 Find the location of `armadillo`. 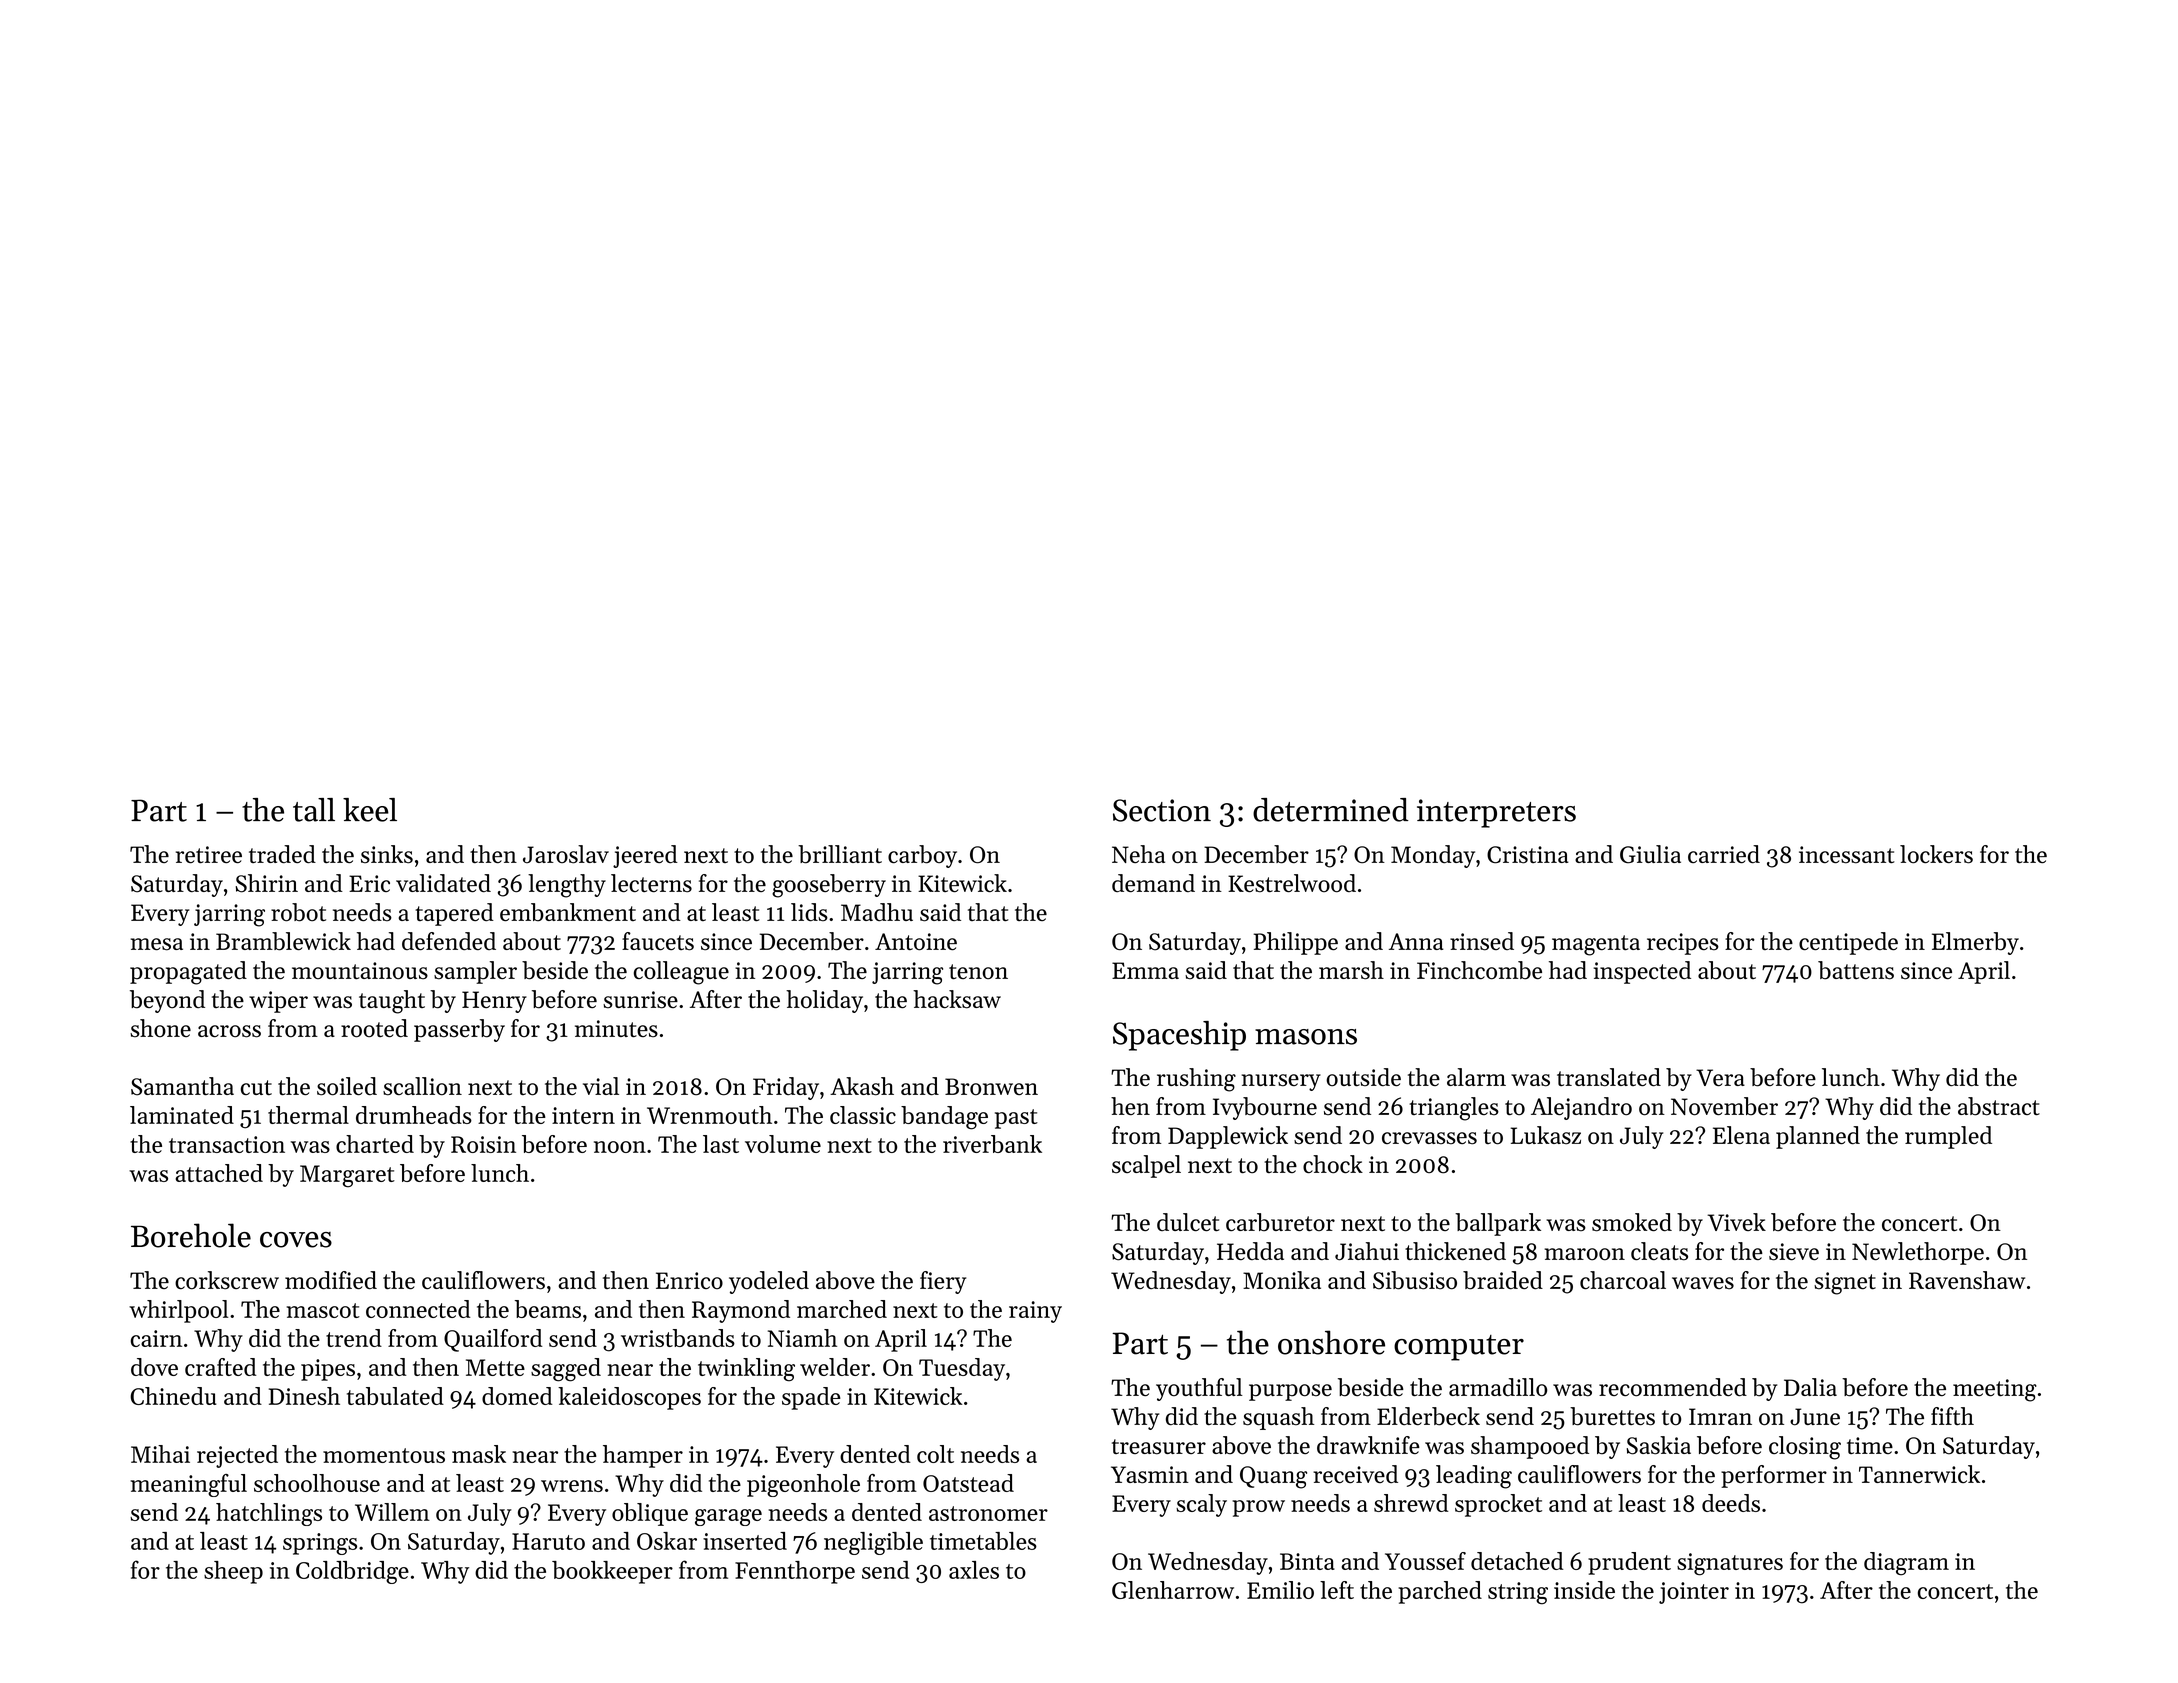

armadillo is located at coordinates (1498, 1387).
